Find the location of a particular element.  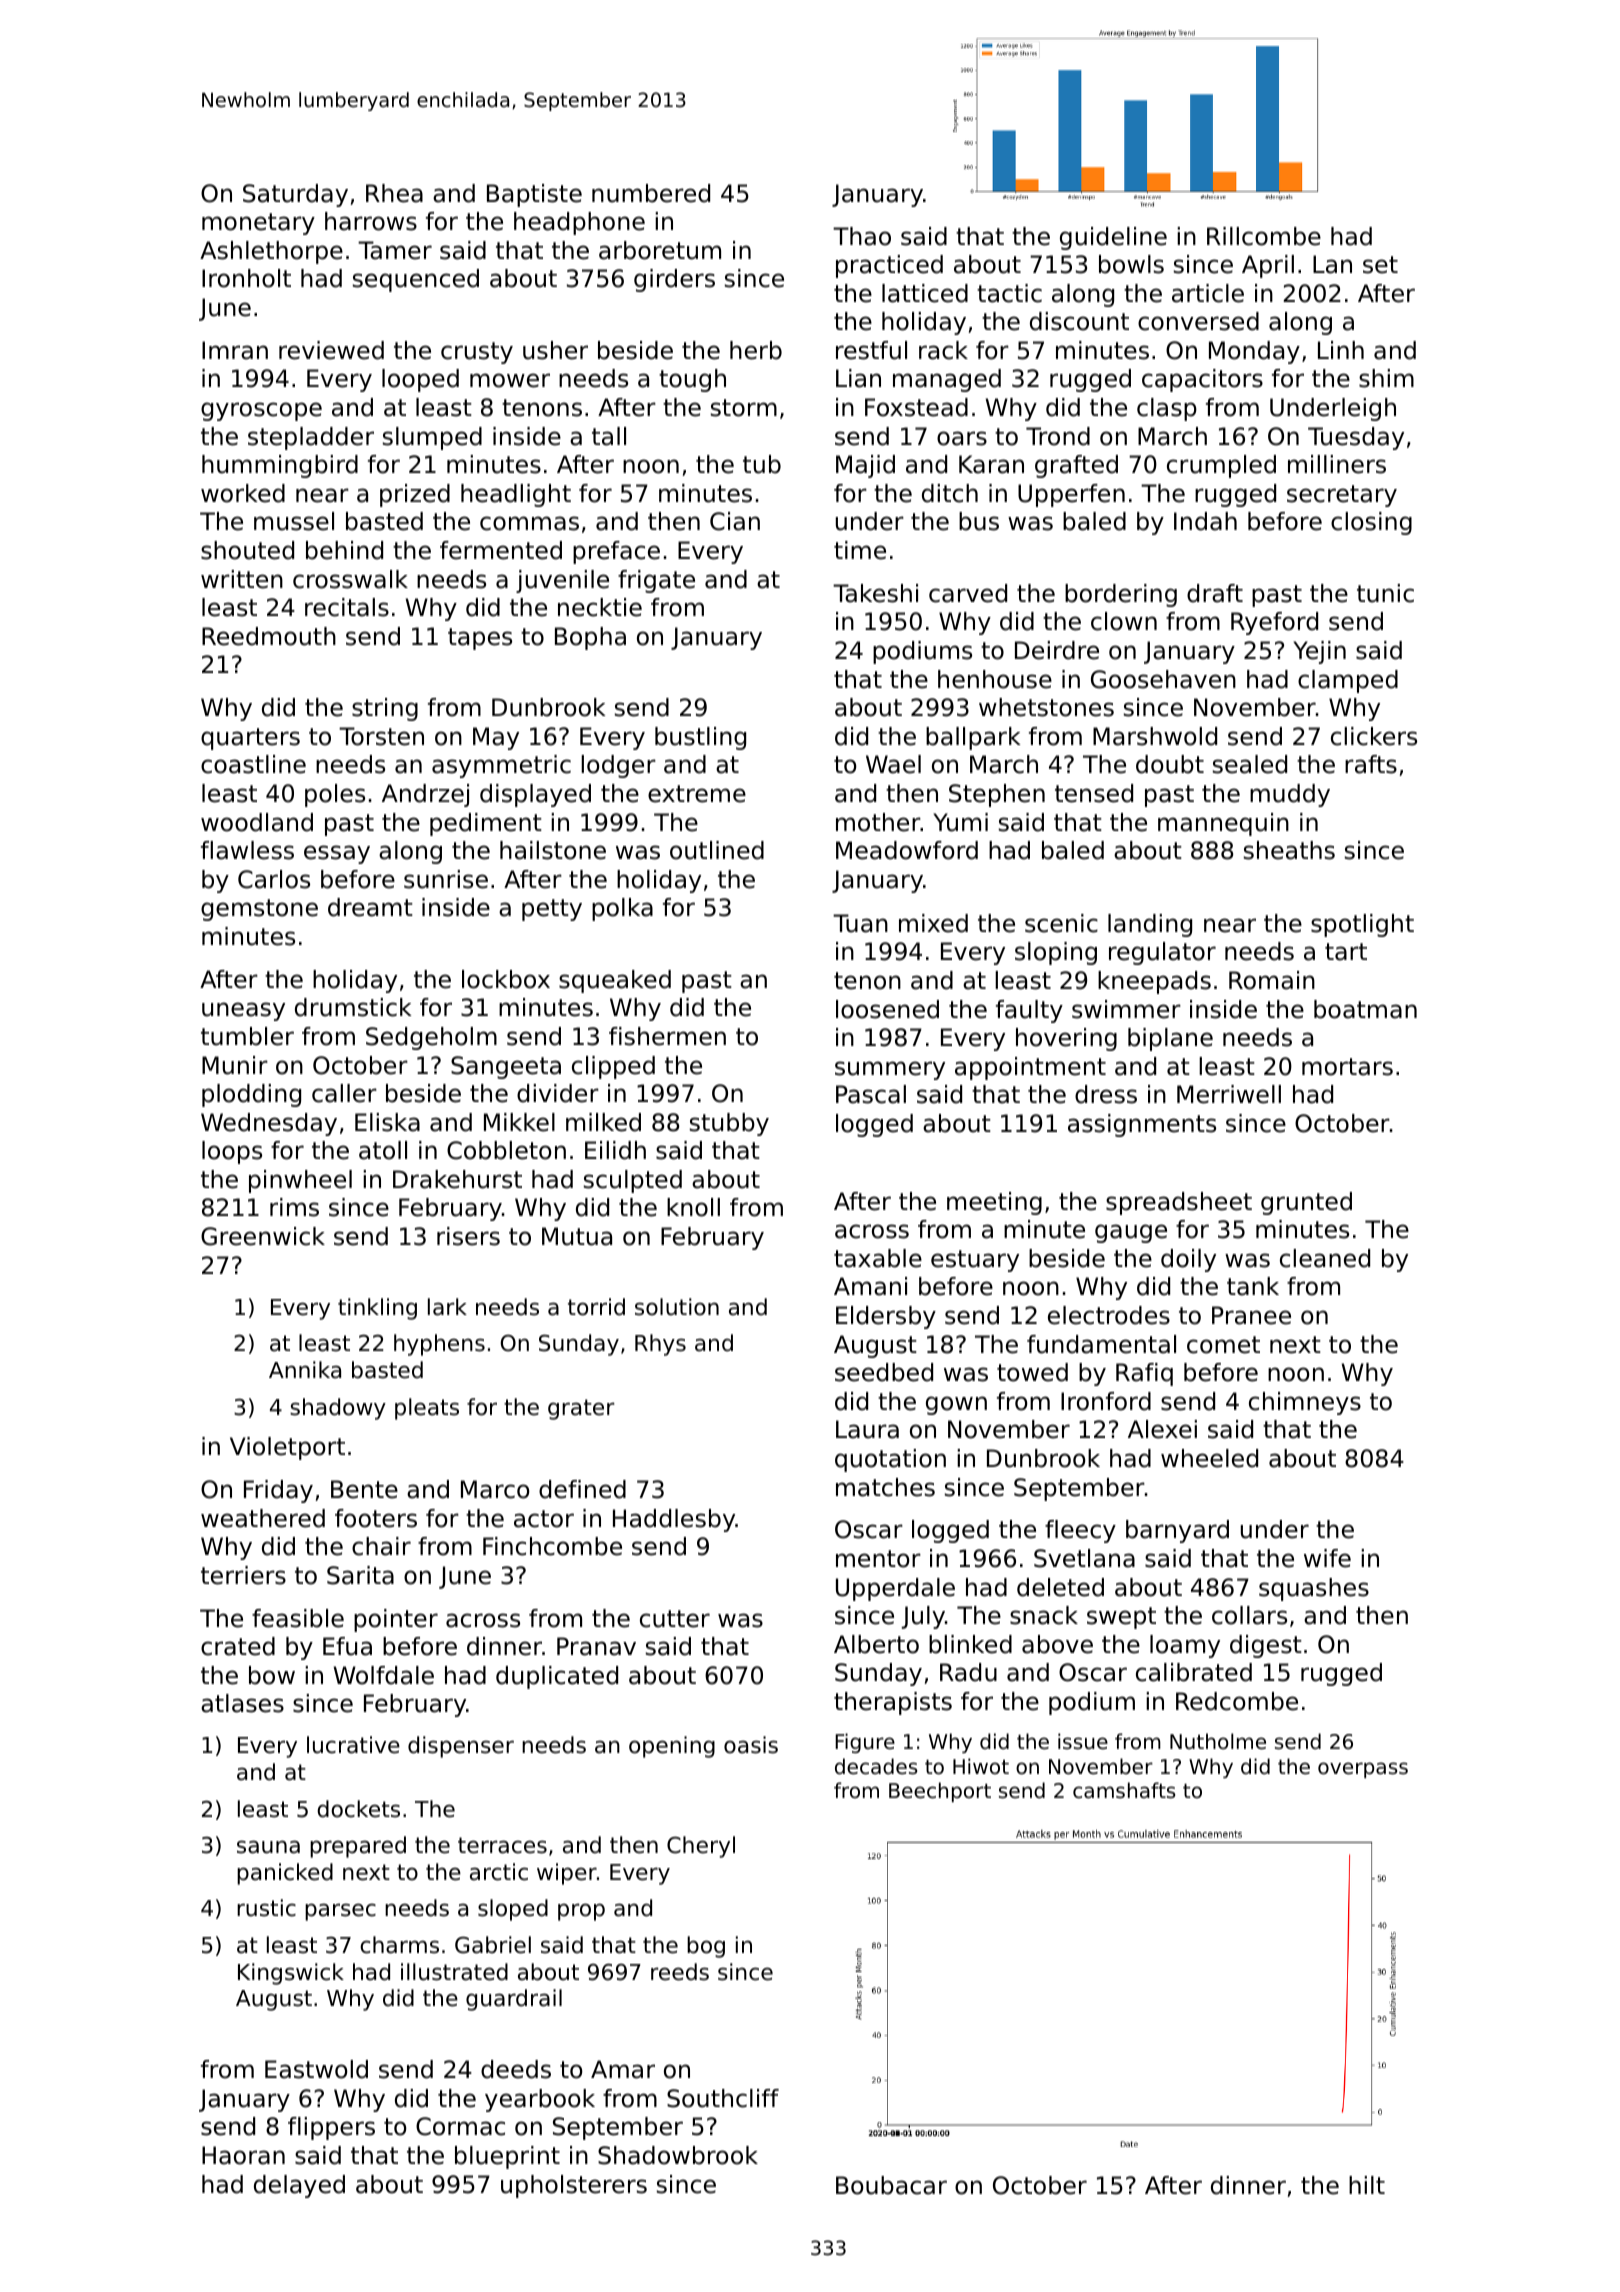

Sangeeta is located at coordinates (506, 1067).
